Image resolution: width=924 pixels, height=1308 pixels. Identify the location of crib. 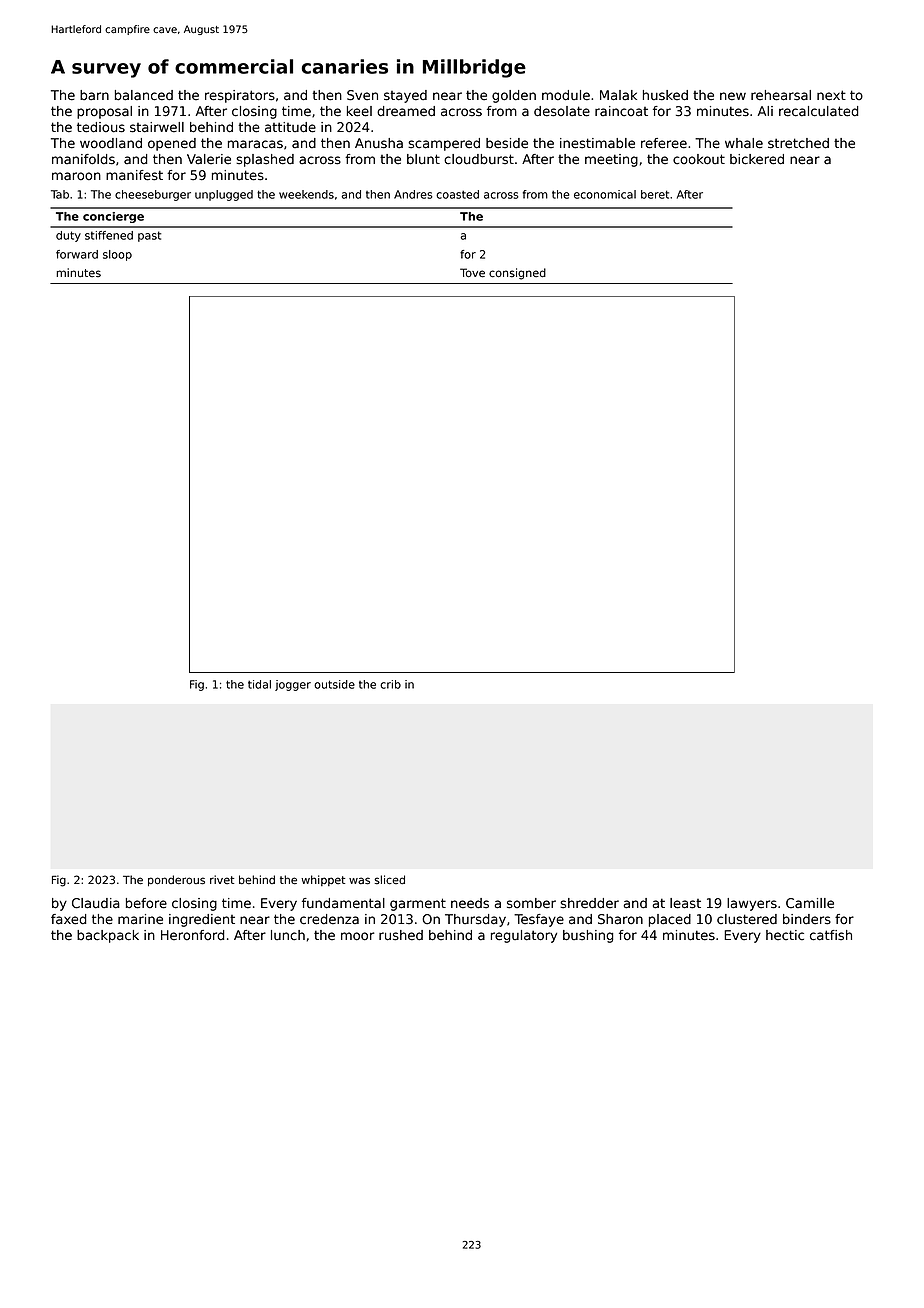
(390, 684).
